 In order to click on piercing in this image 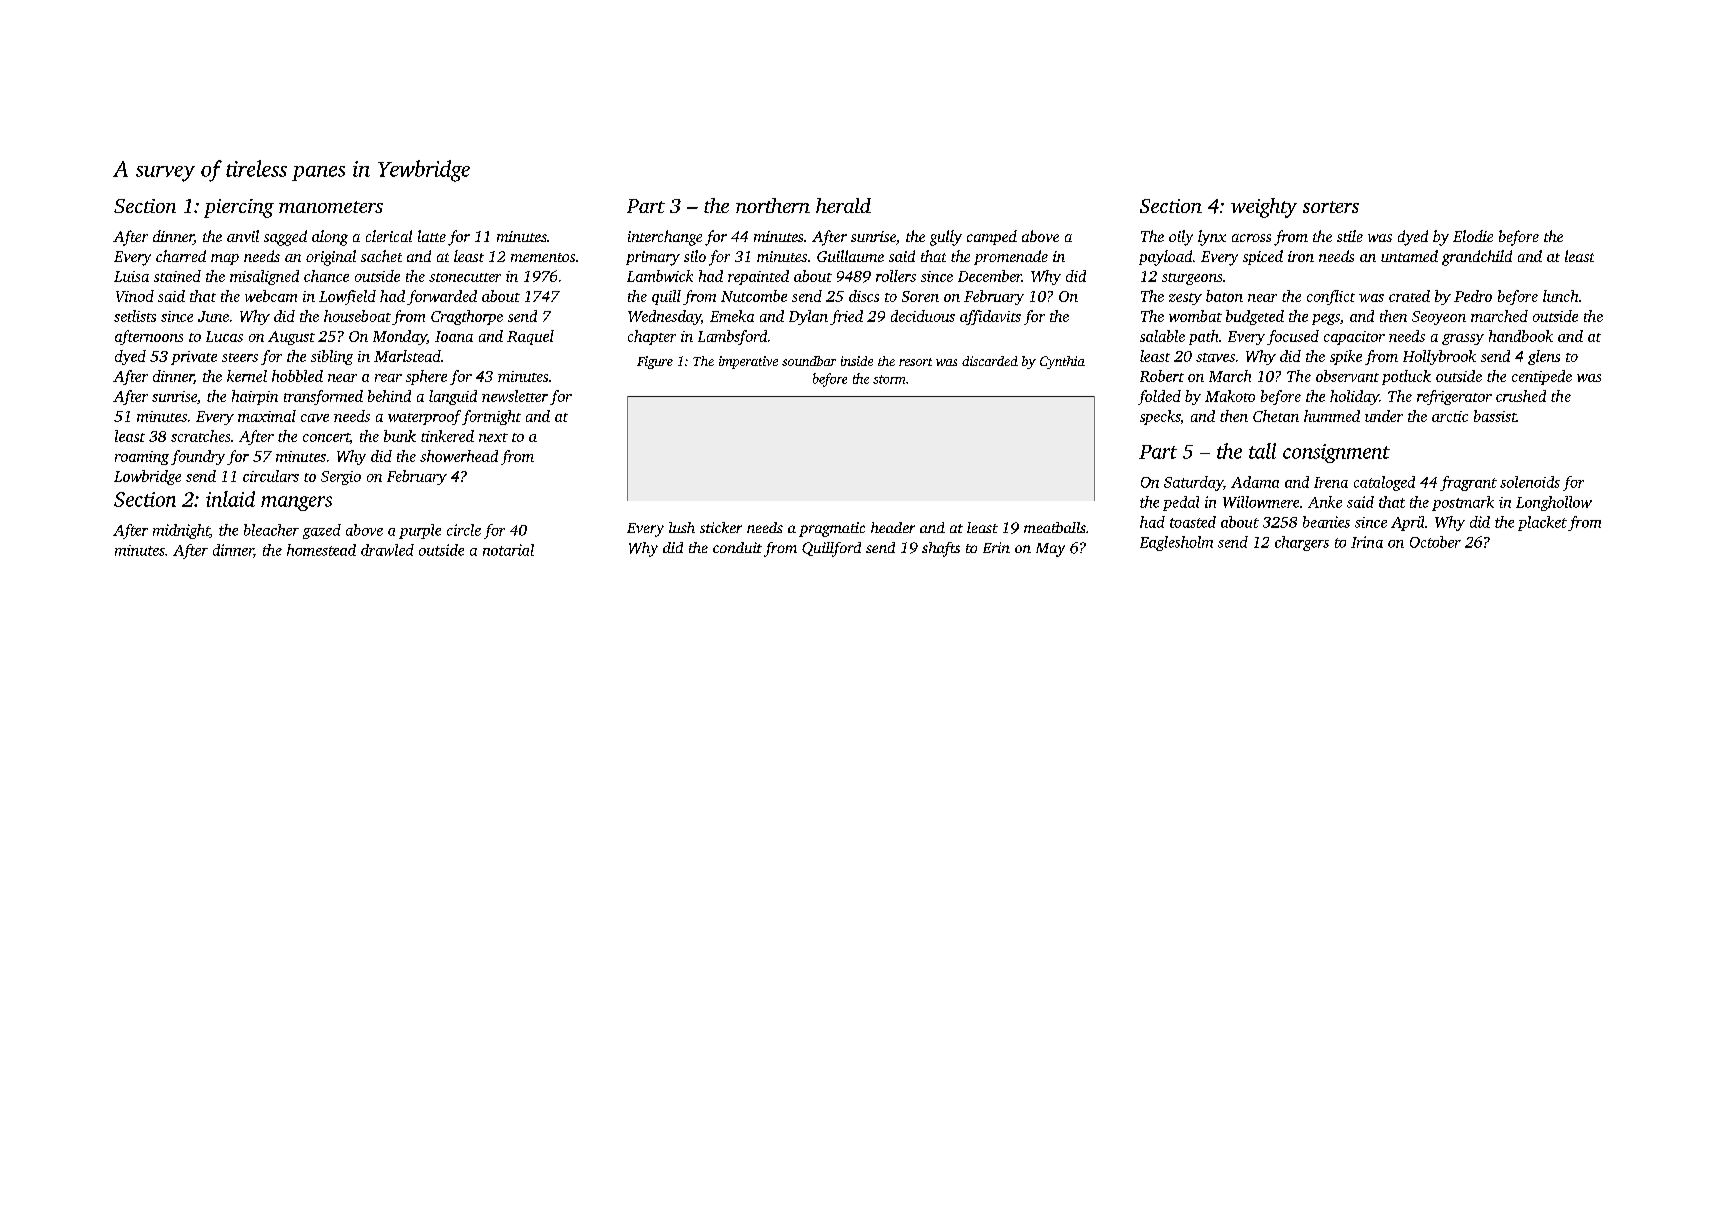, I will do `click(239, 208)`.
